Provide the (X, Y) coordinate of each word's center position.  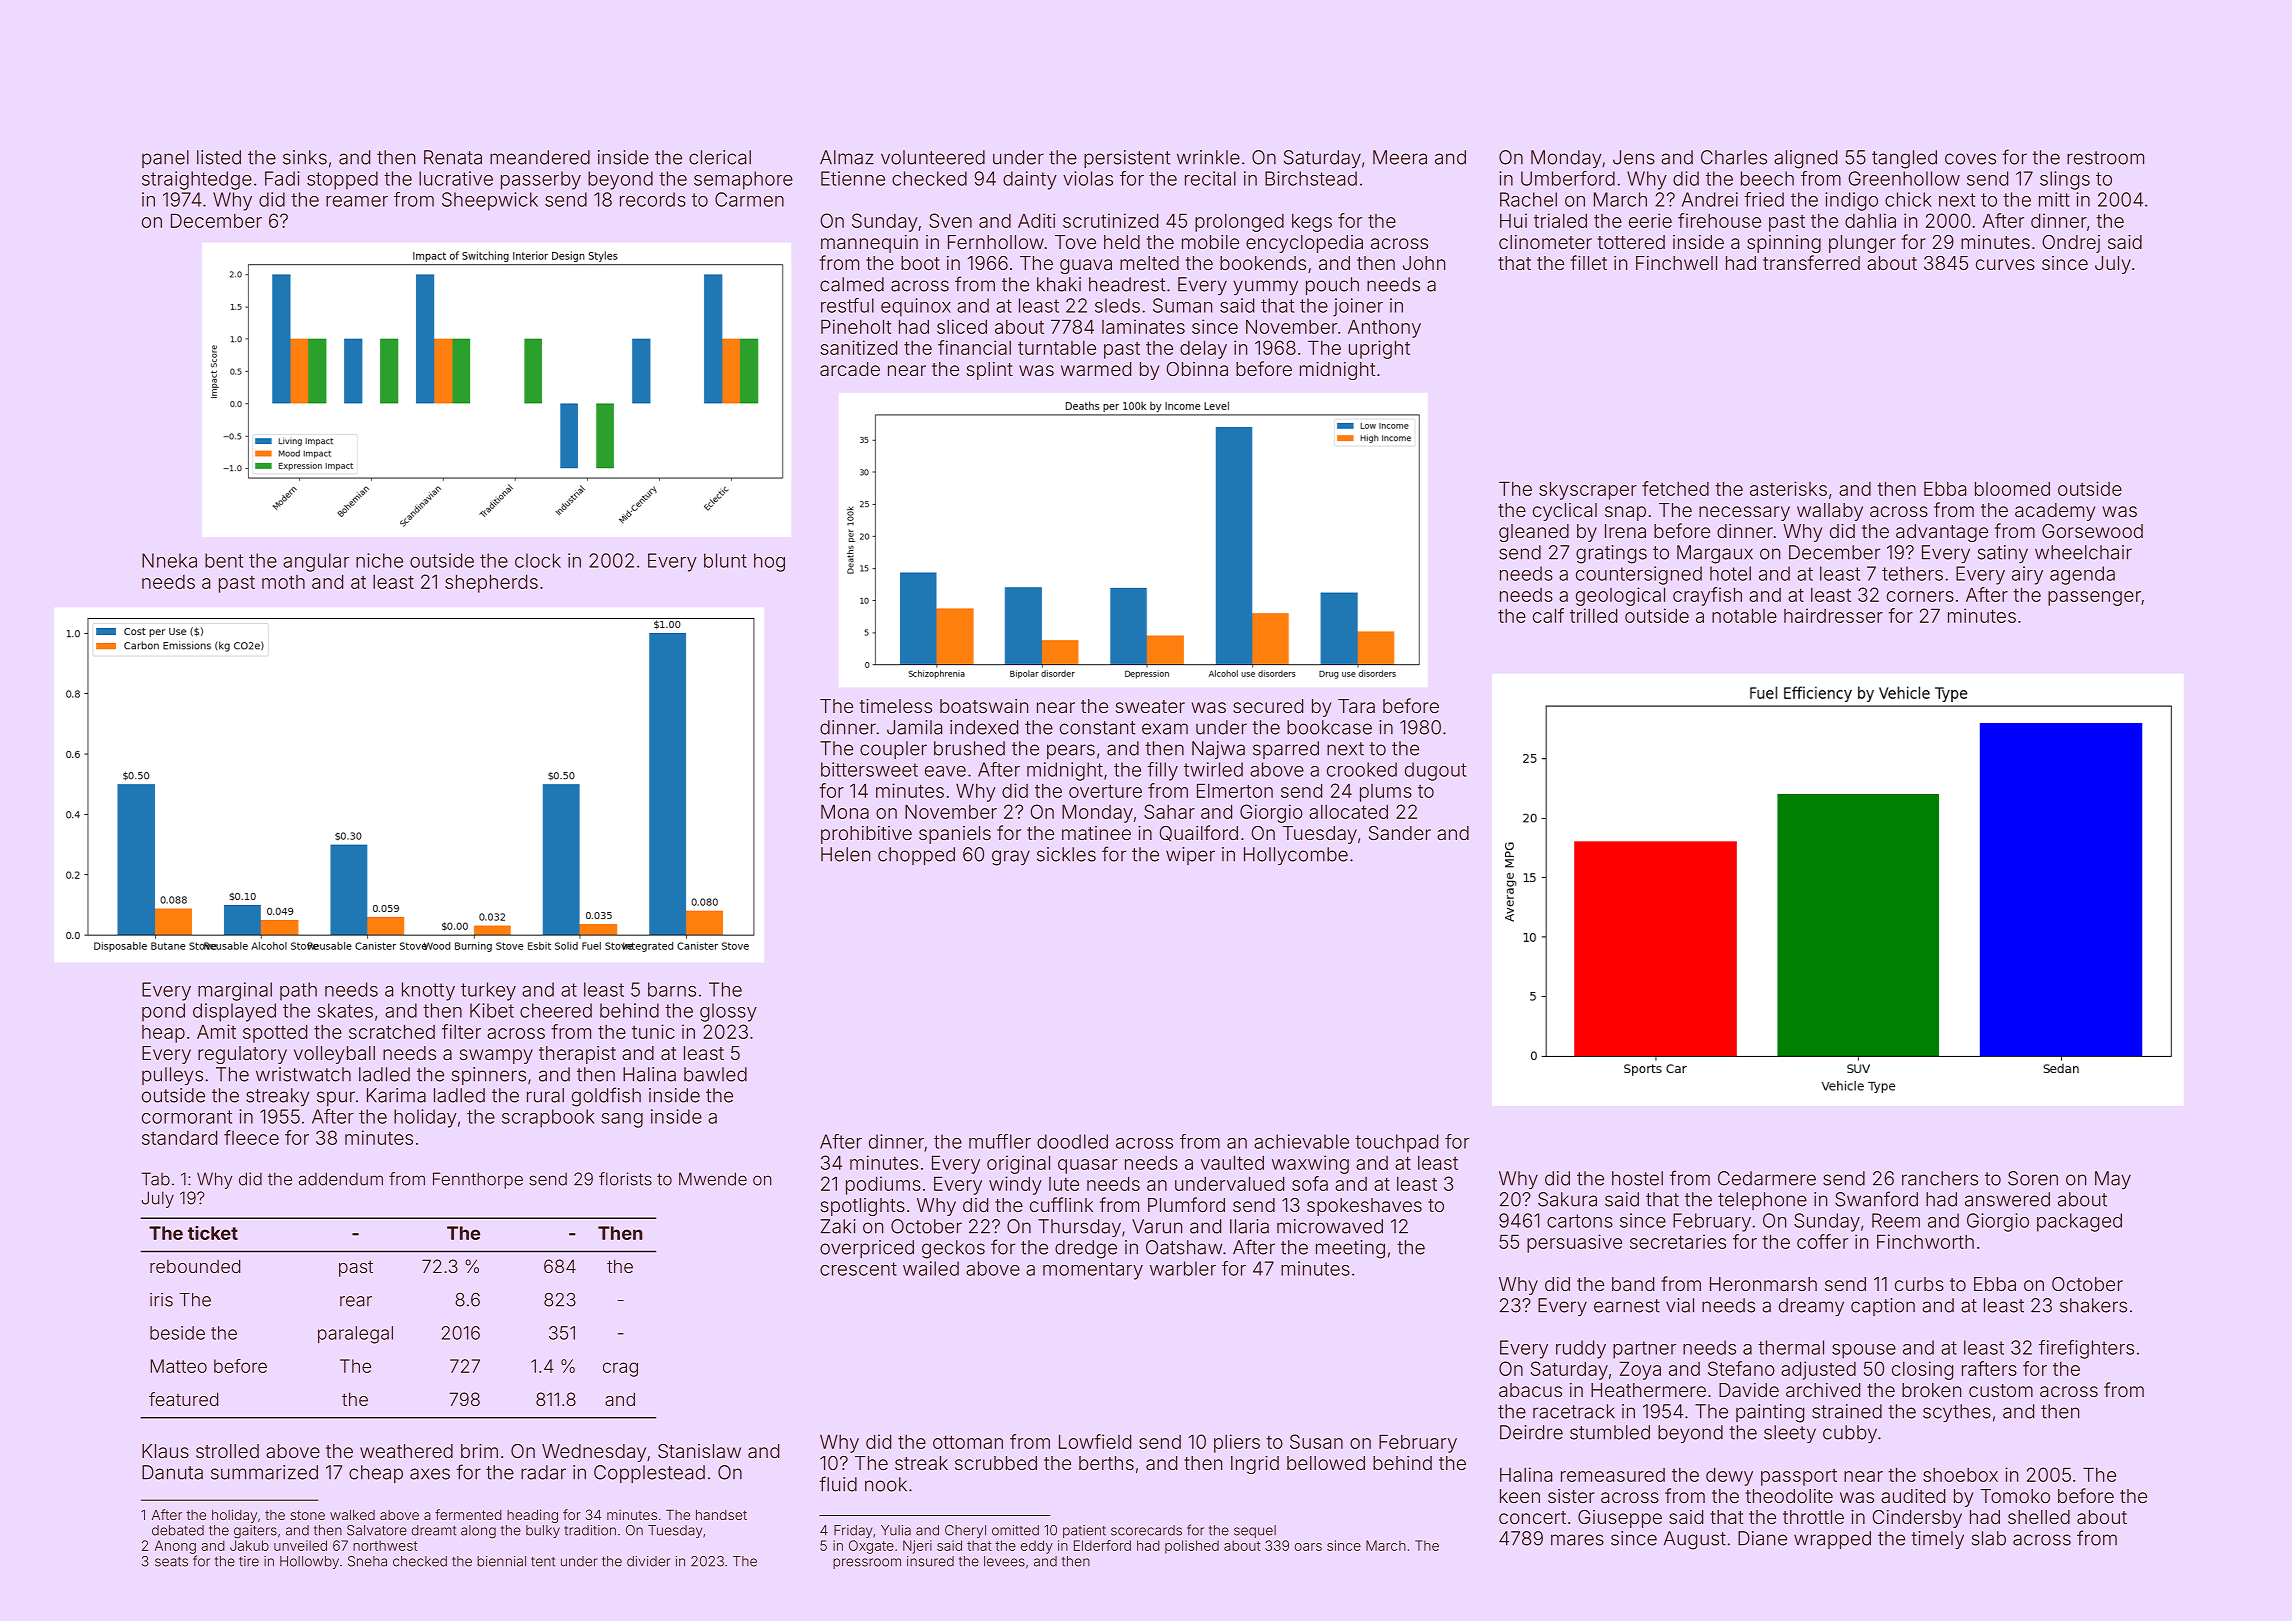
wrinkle (1208, 157)
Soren (2033, 1178)
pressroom (867, 1563)
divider (648, 1561)
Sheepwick (490, 201)
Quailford (1199, 833)
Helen (845, 854)
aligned (1805, 159)
